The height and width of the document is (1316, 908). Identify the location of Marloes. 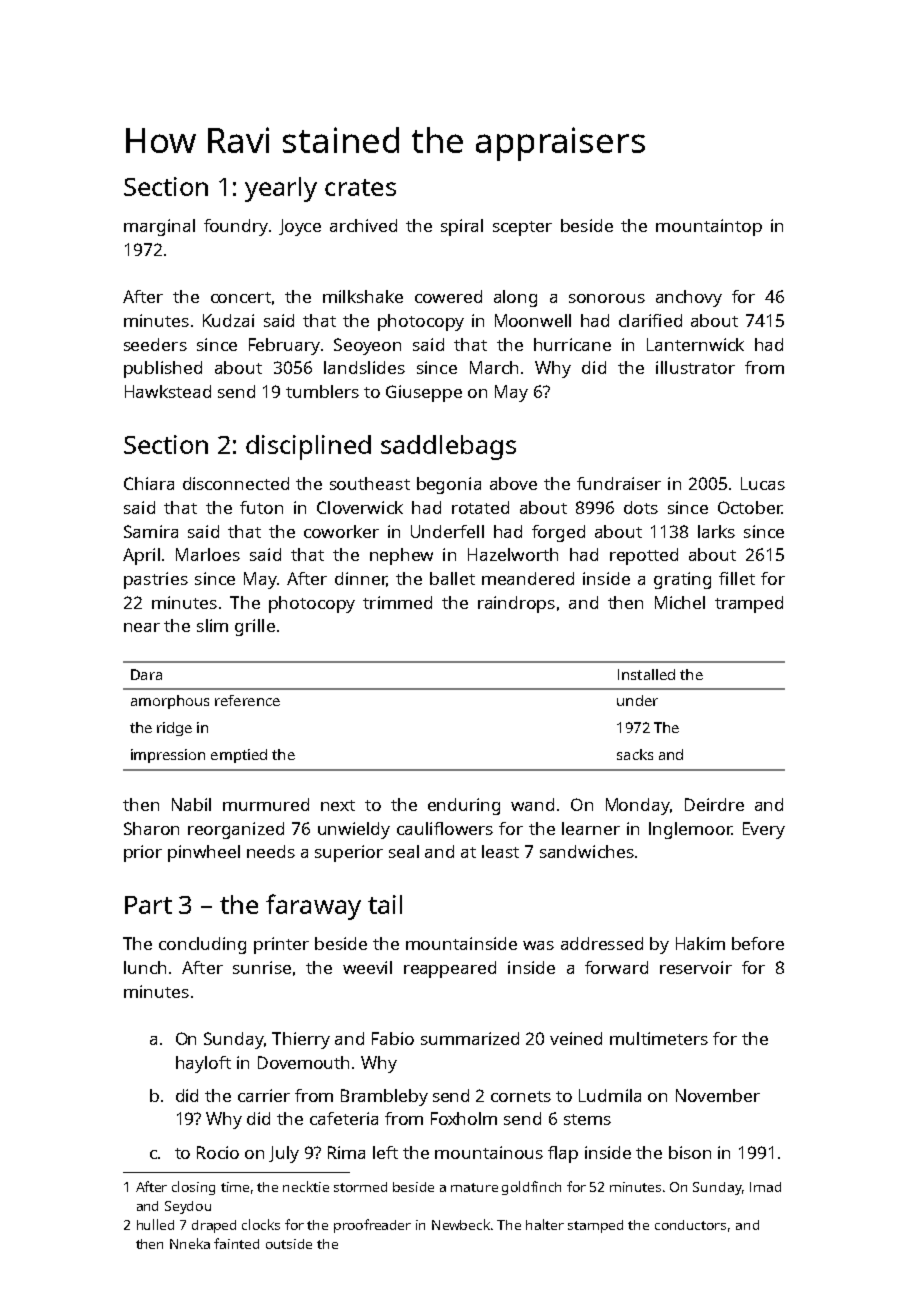
(208, 554).
